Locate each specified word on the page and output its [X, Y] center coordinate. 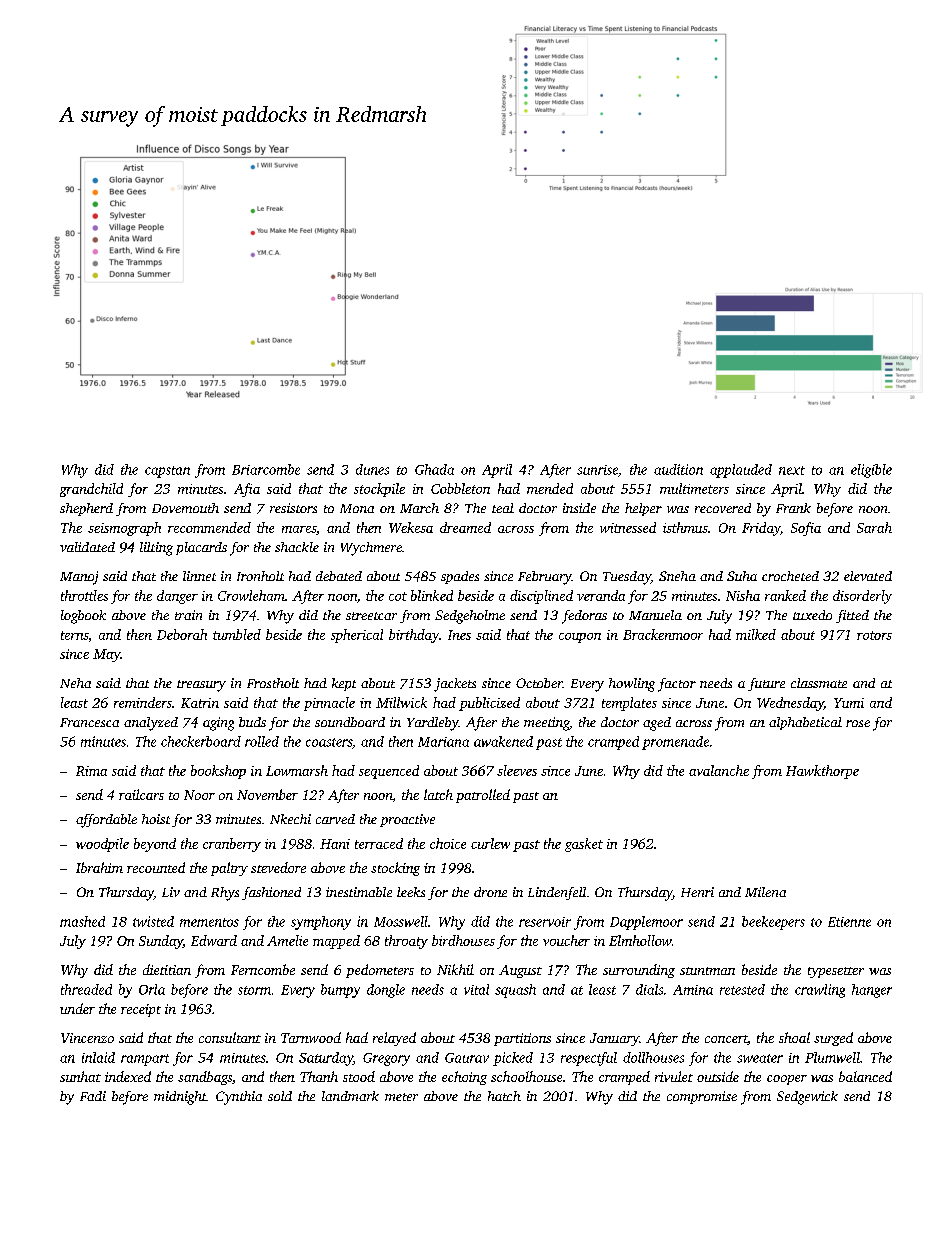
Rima [91, 771]
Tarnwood [311, 1037]
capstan [167, 472]
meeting [546, 724]
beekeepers [773, 923]
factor [677, 685]
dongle [386, 991]
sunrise [597, 470]
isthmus [685, 527]
